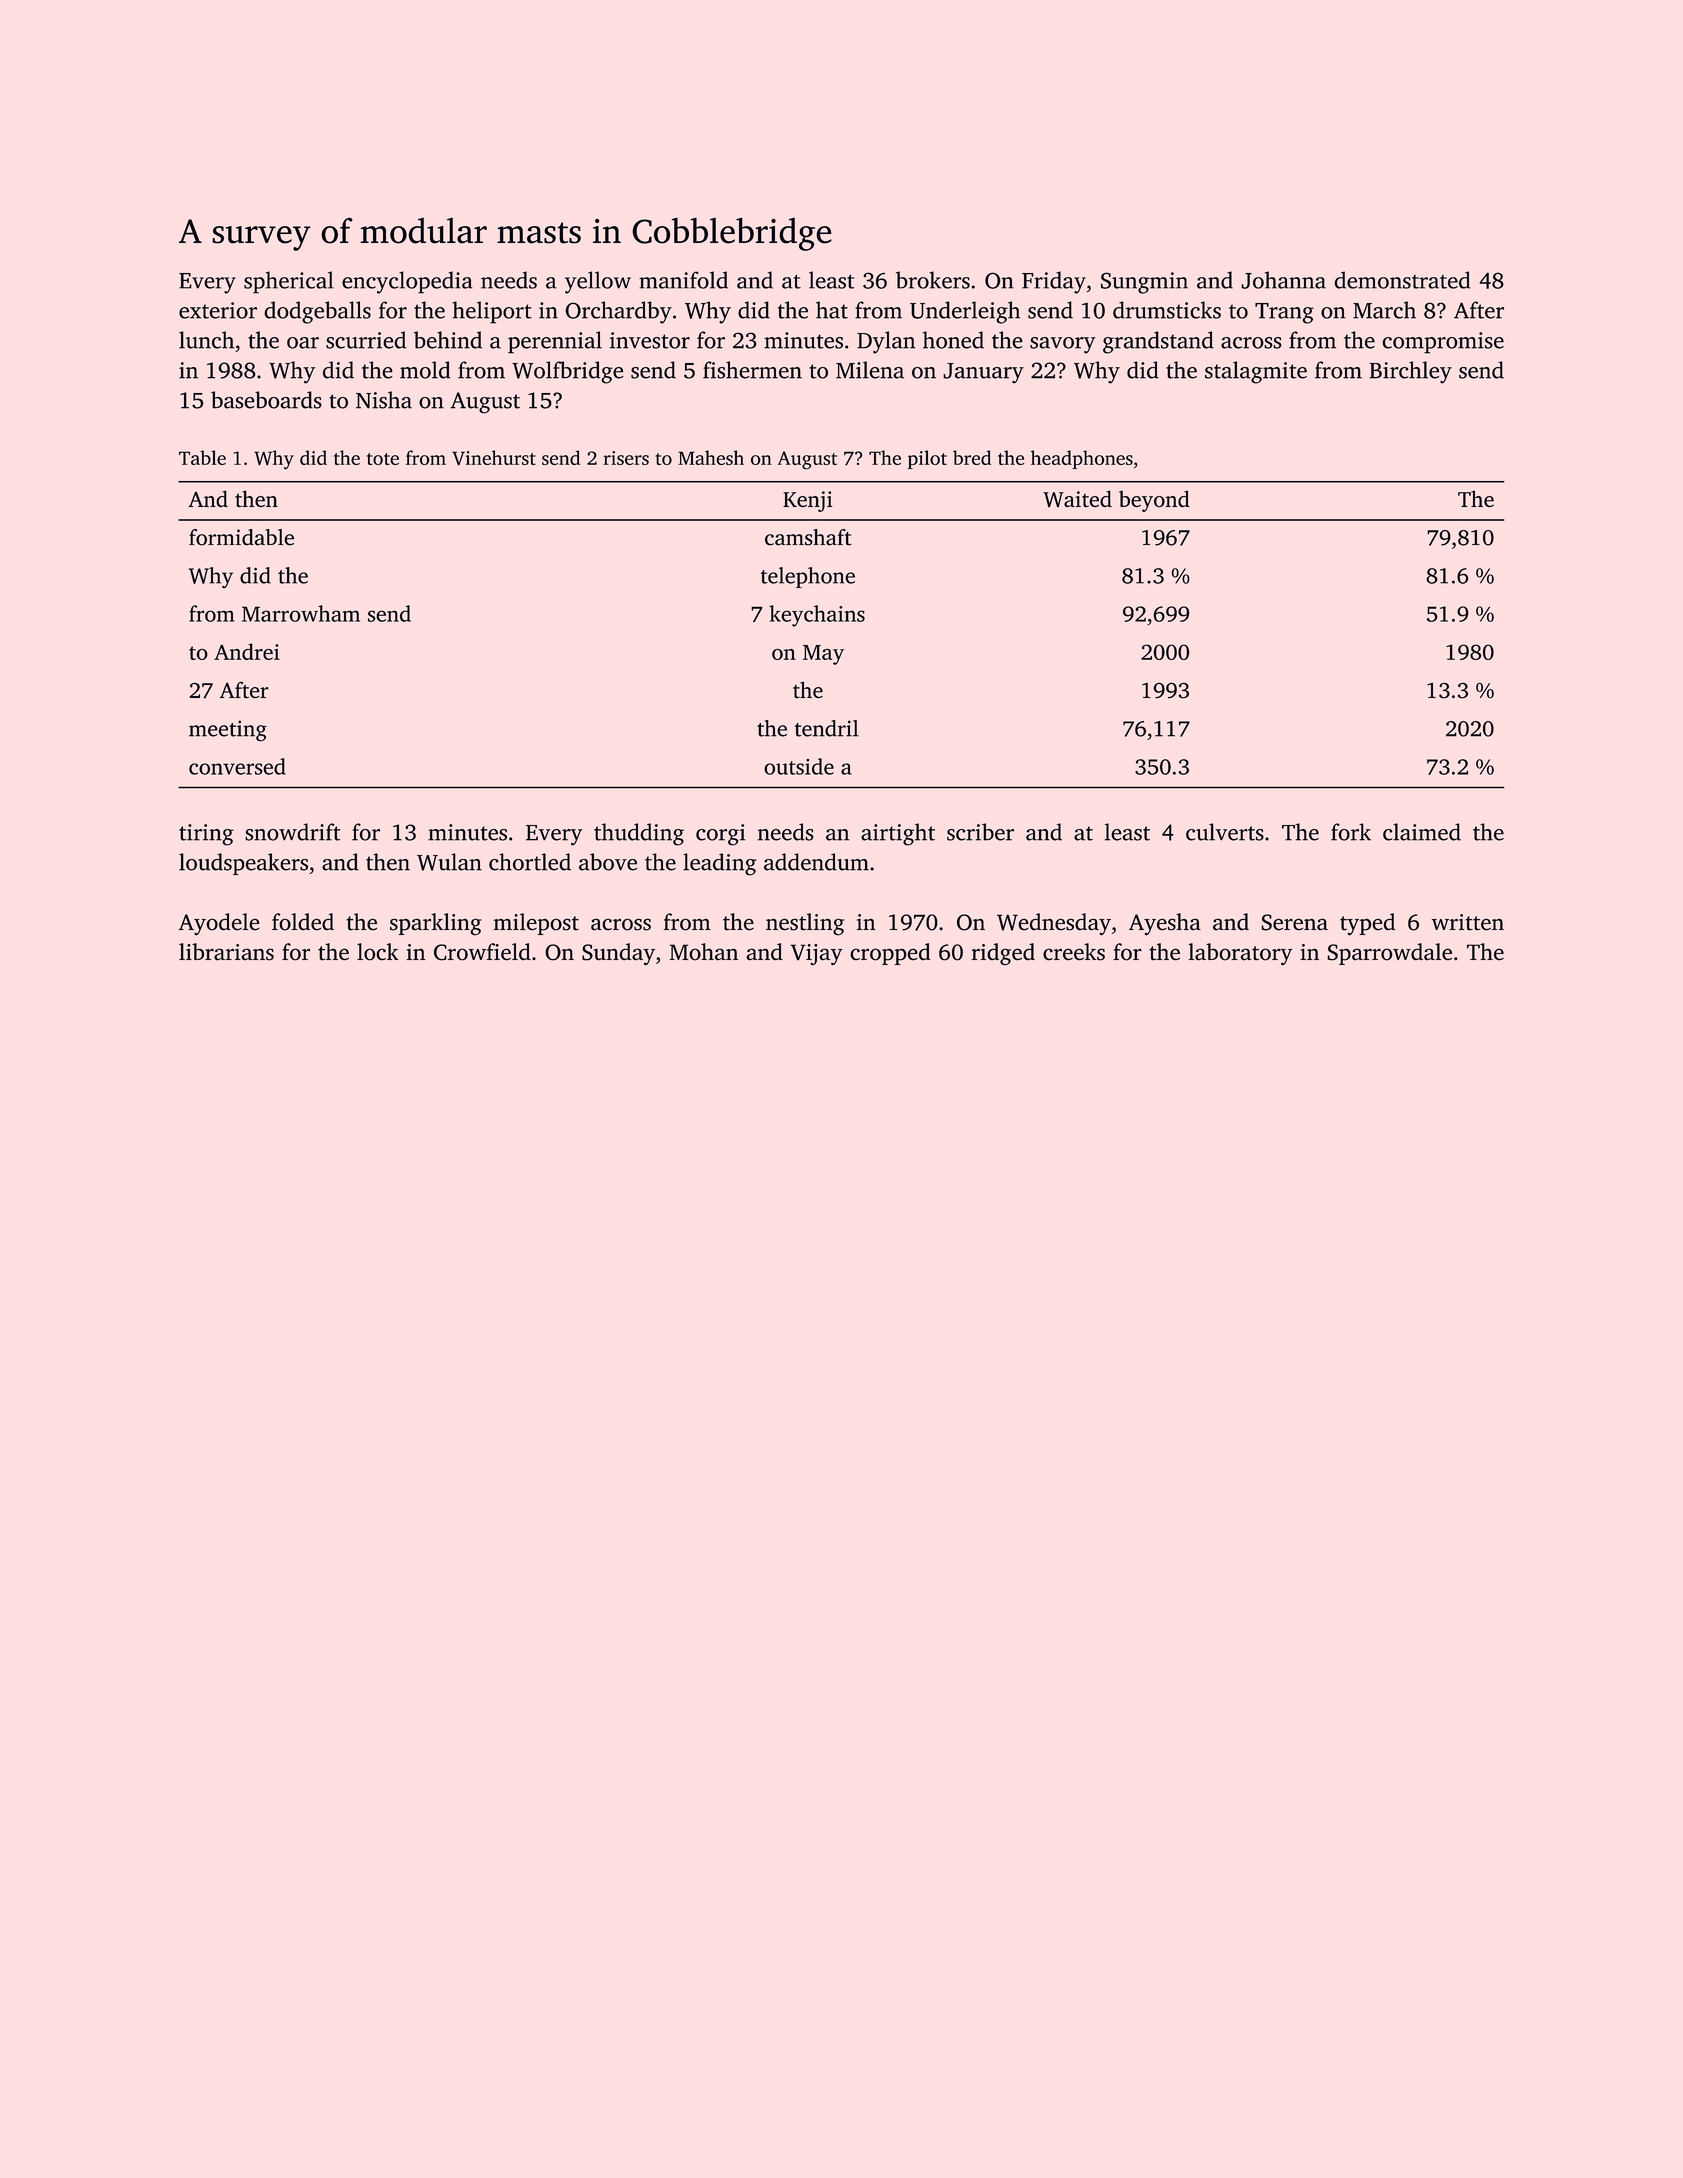  Describe the element at coordinates (1225, 832) in the image. I see `culverts` at that location.
